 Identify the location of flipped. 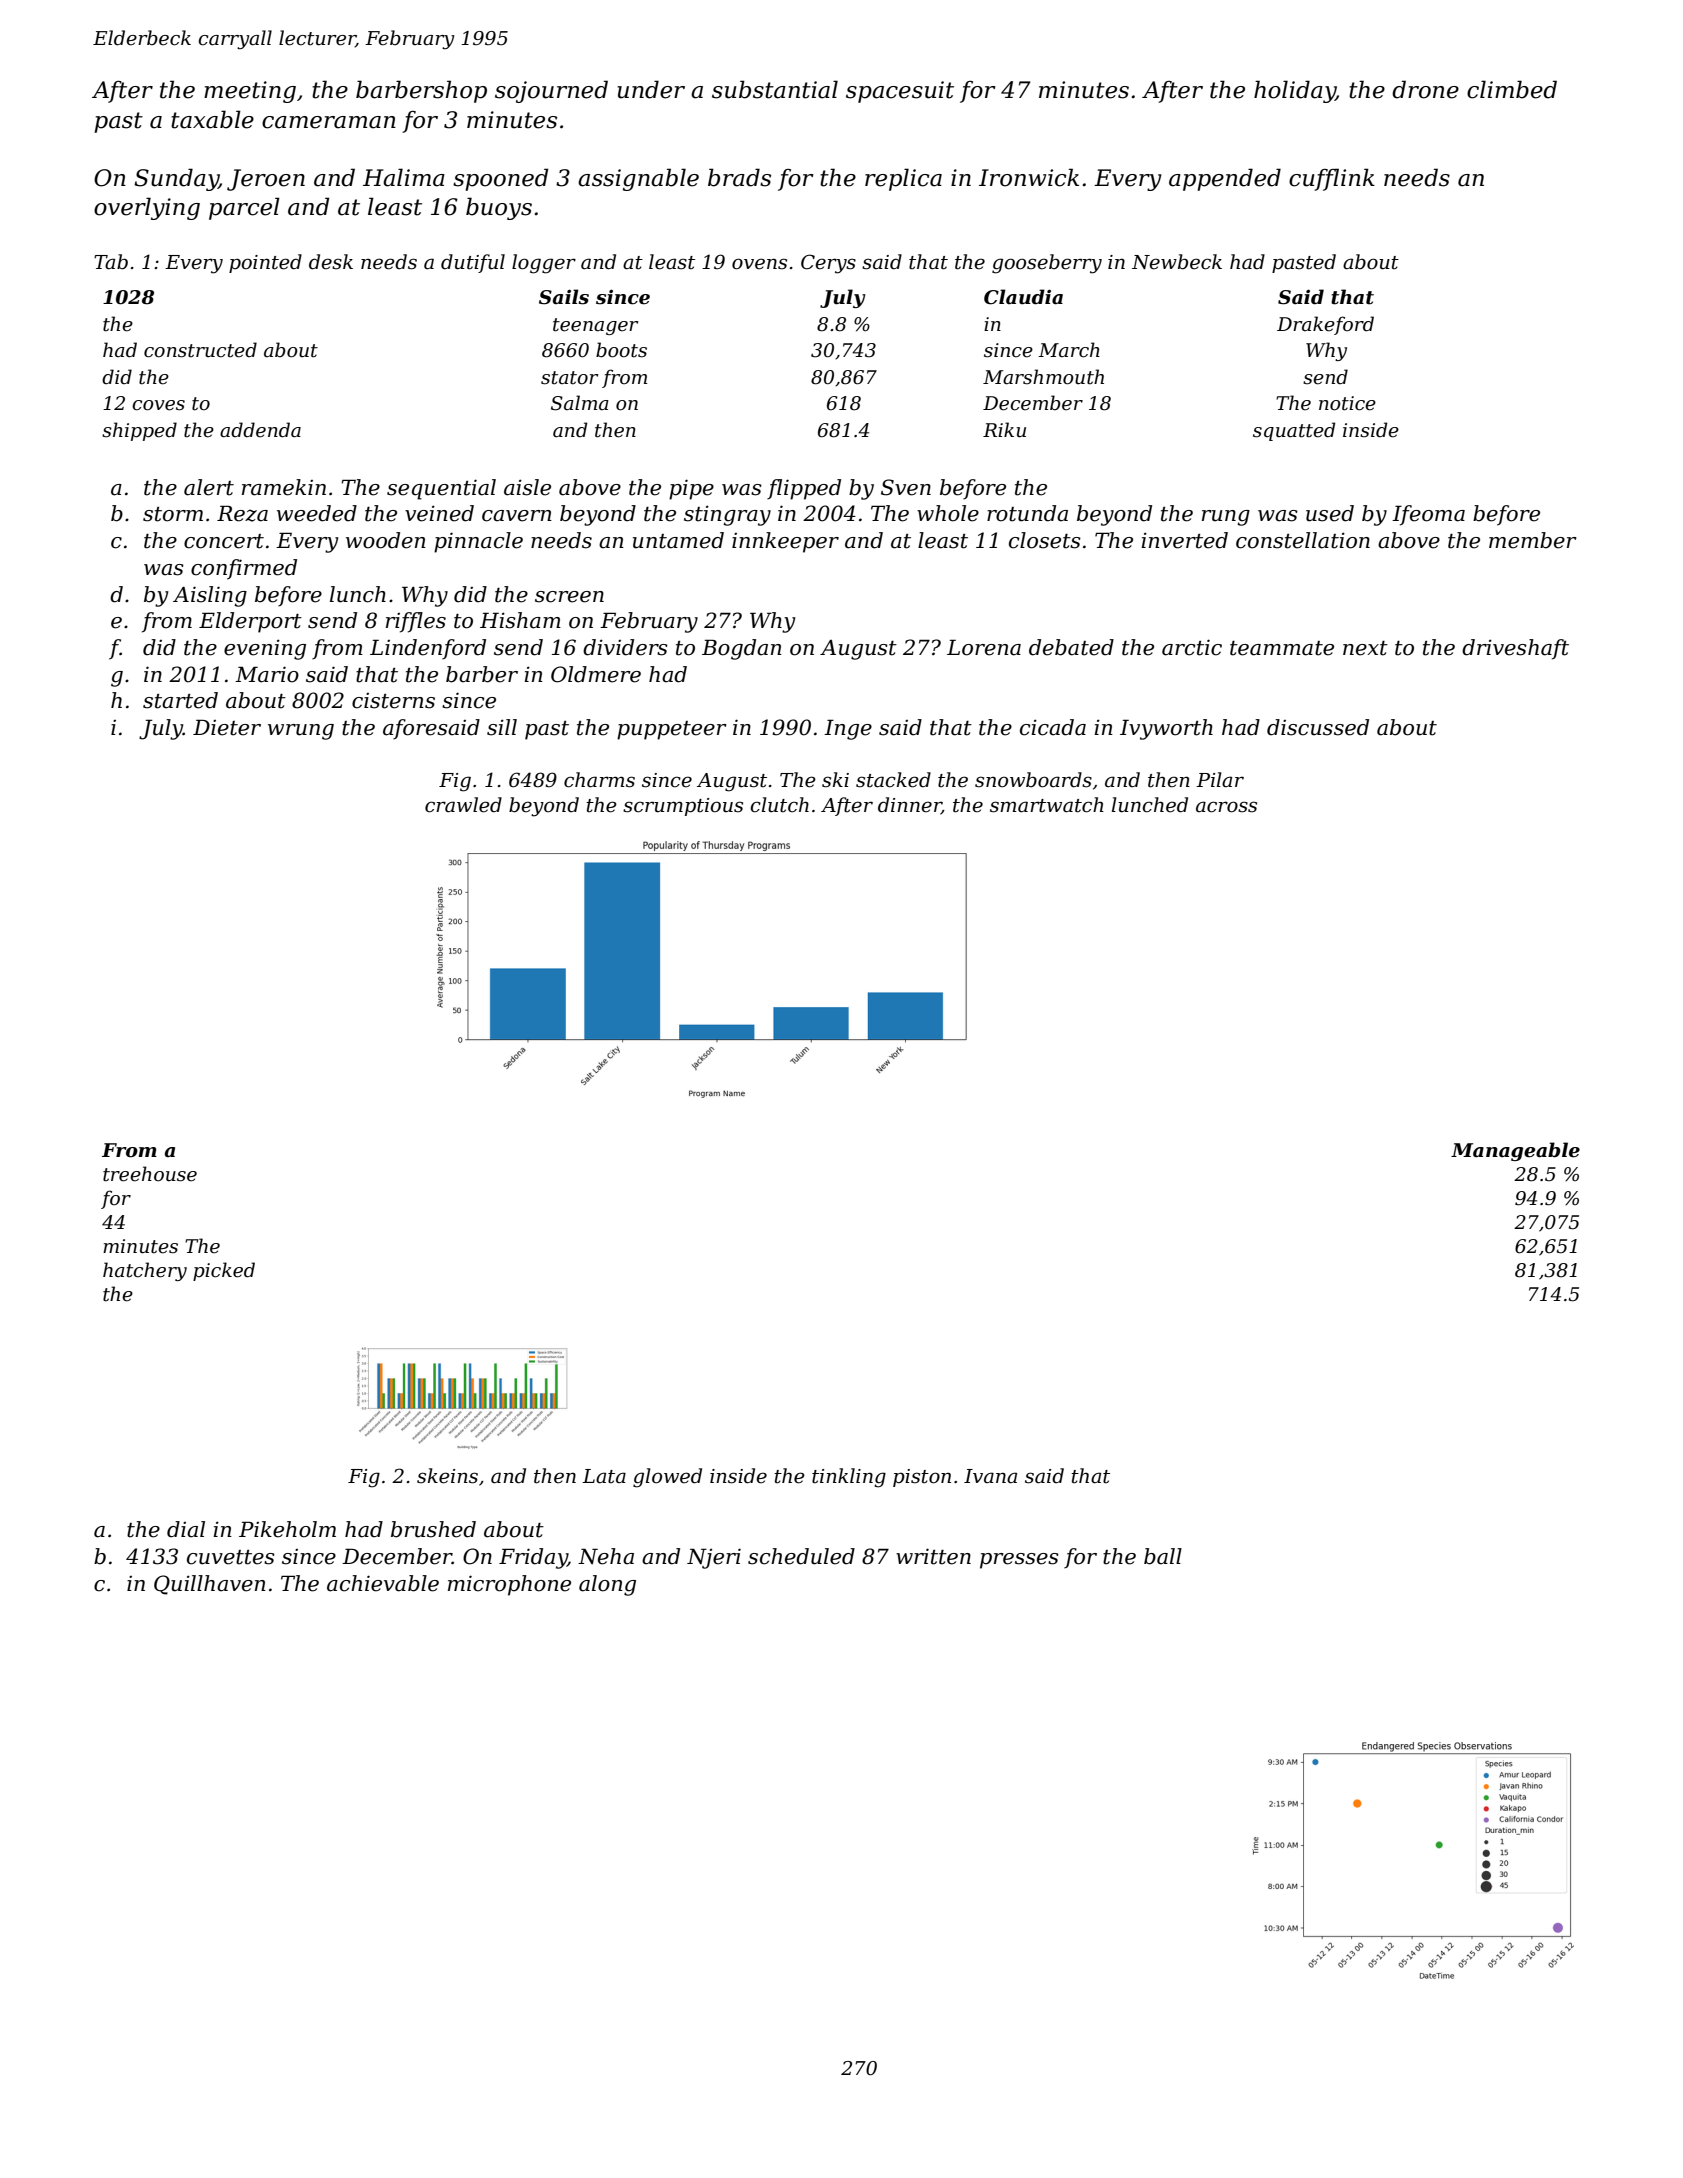
(804, 489).
